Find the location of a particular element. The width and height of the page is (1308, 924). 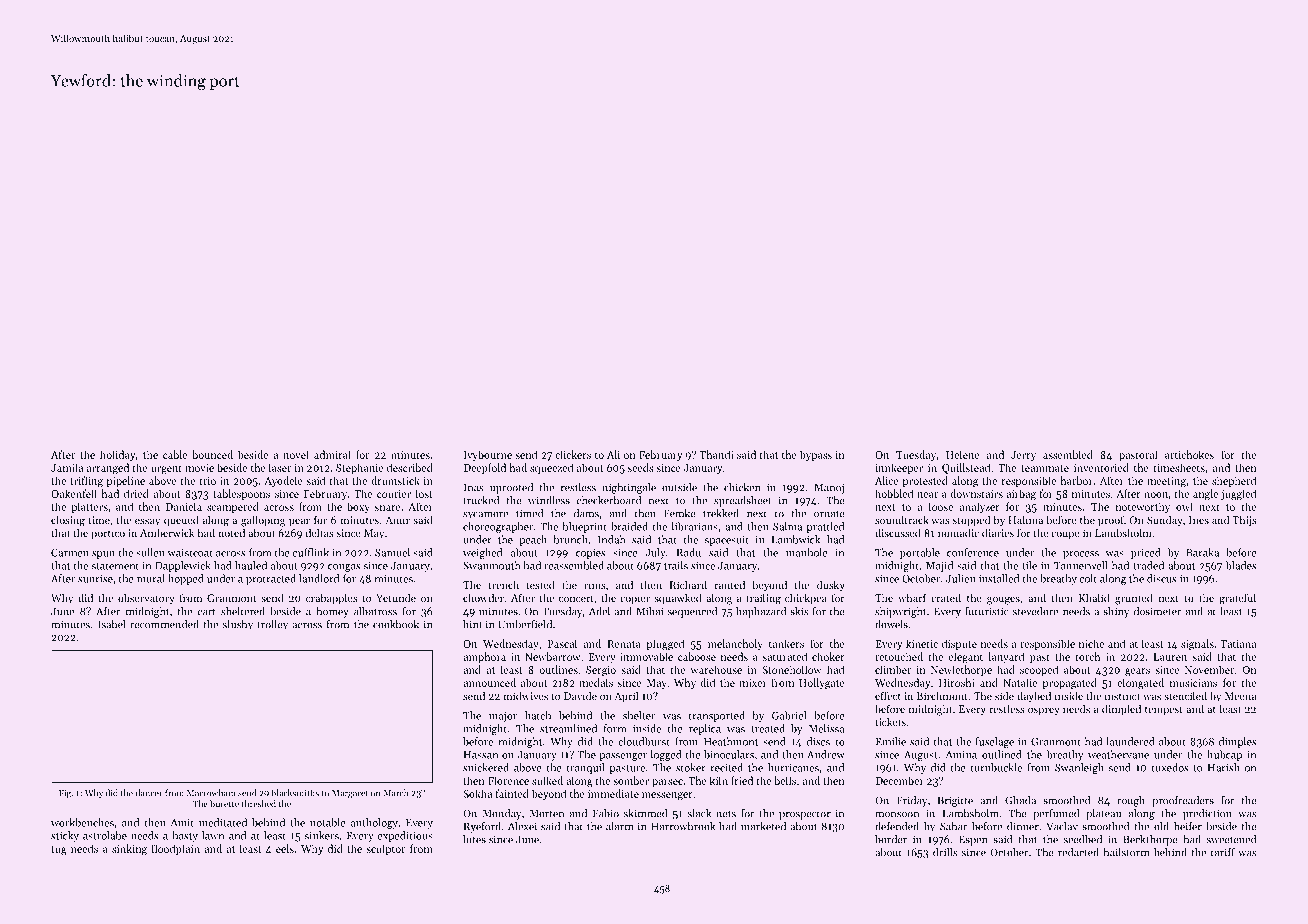

Harish is located at coordinates (1224, 767).
